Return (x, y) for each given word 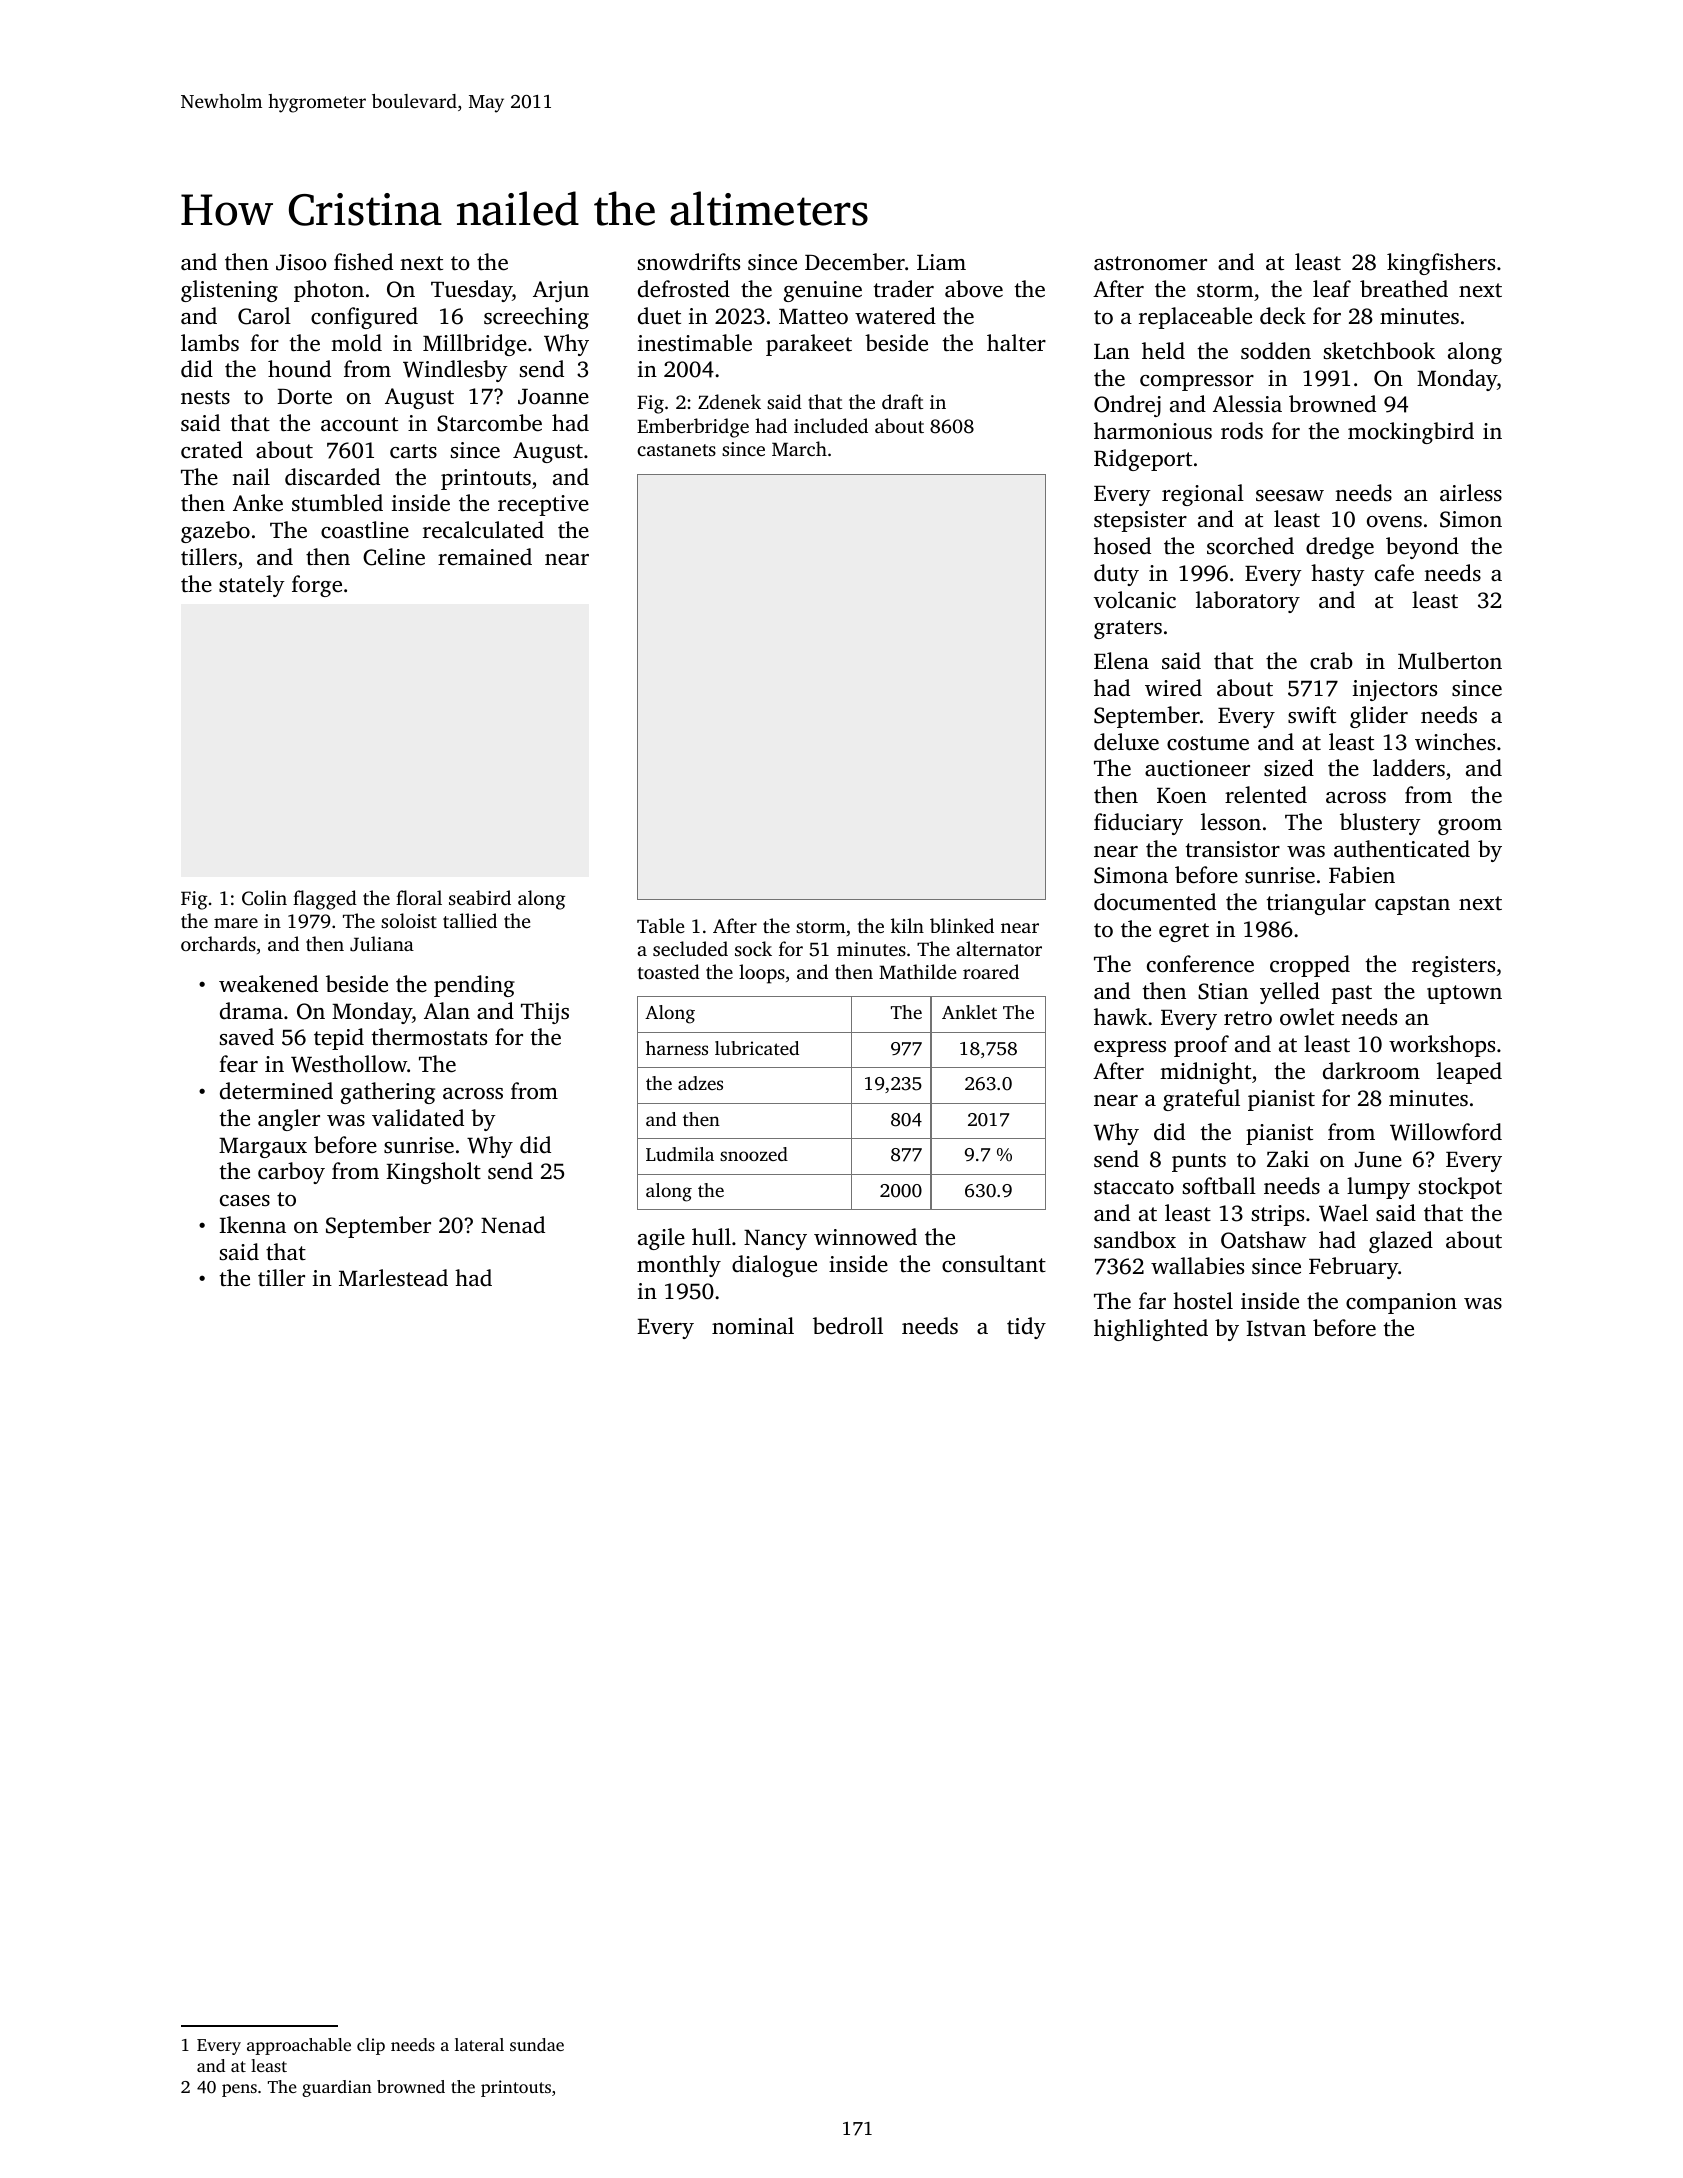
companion (1401, 1303)
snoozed (754, 1154)
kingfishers (1441, 264)
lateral (479, 2044)
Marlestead (393, 1278)
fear (238, 1064)
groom (1470, 827)
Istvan (1276, 1328)
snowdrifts (689, 262)
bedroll (848, 1326)
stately (252, 586)
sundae (537, 2044)
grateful (1201, 1100)
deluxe (1126, 742)
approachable (299, 2046)
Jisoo (301, 262)
